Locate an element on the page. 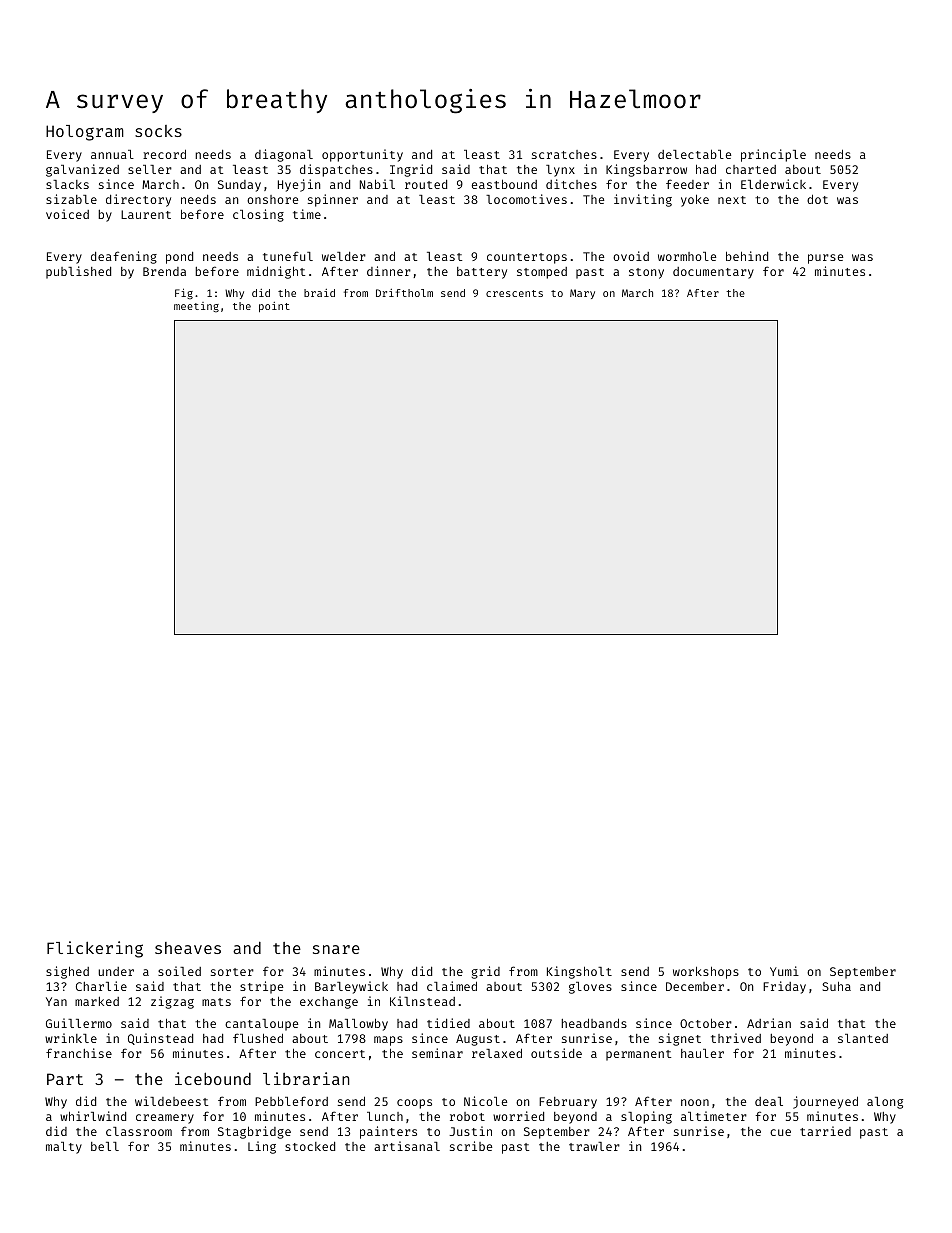 The height and width of the image is (1233, 952). meeting is located at coordinates (196, 307).
